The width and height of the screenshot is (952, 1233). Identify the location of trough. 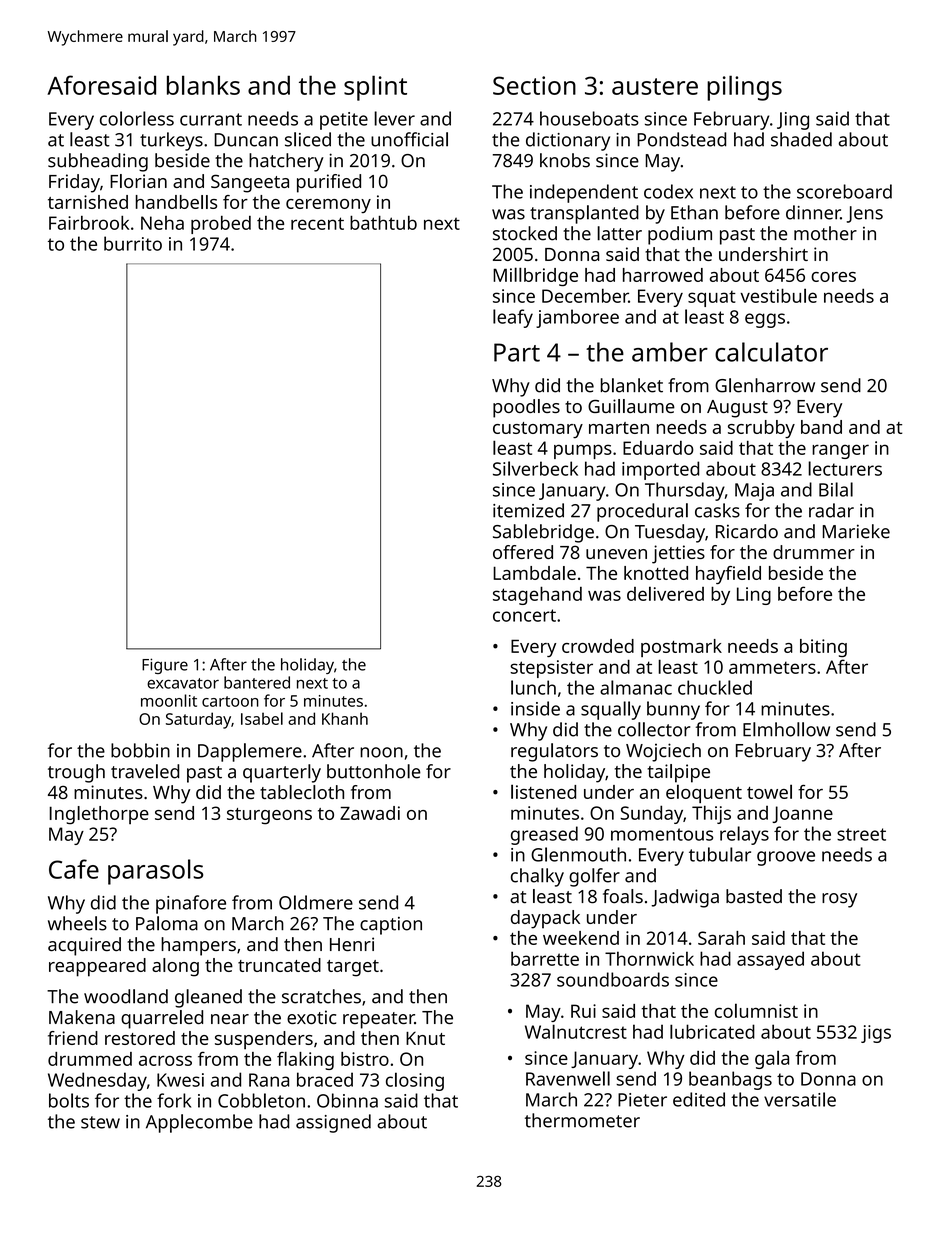
(76, 773).
